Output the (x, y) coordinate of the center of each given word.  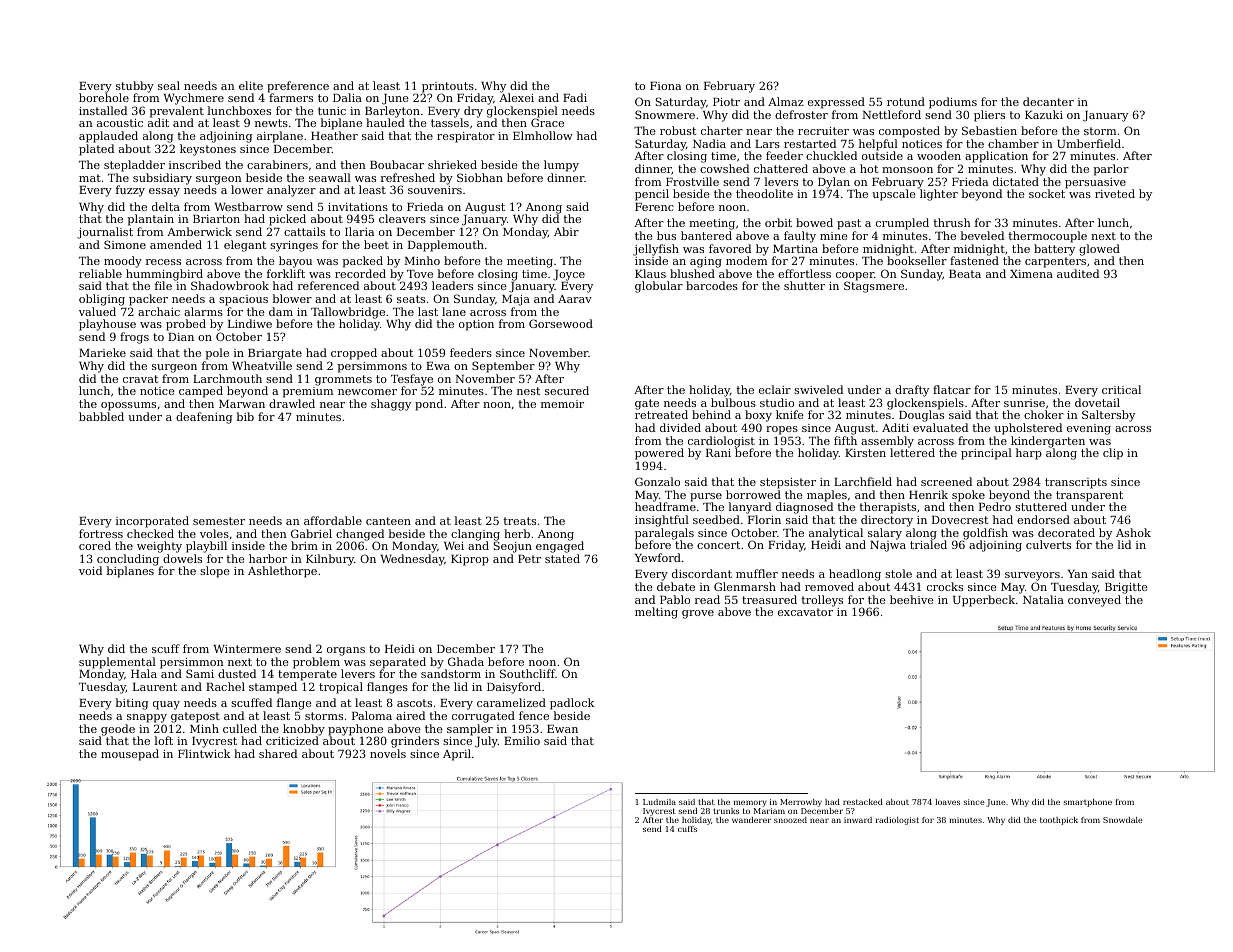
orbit (778, 222)
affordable (333, 520)
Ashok (1133, 532)
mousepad (130, 755)
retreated (661, 414)
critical (1121, 389)
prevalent (177, 112)
